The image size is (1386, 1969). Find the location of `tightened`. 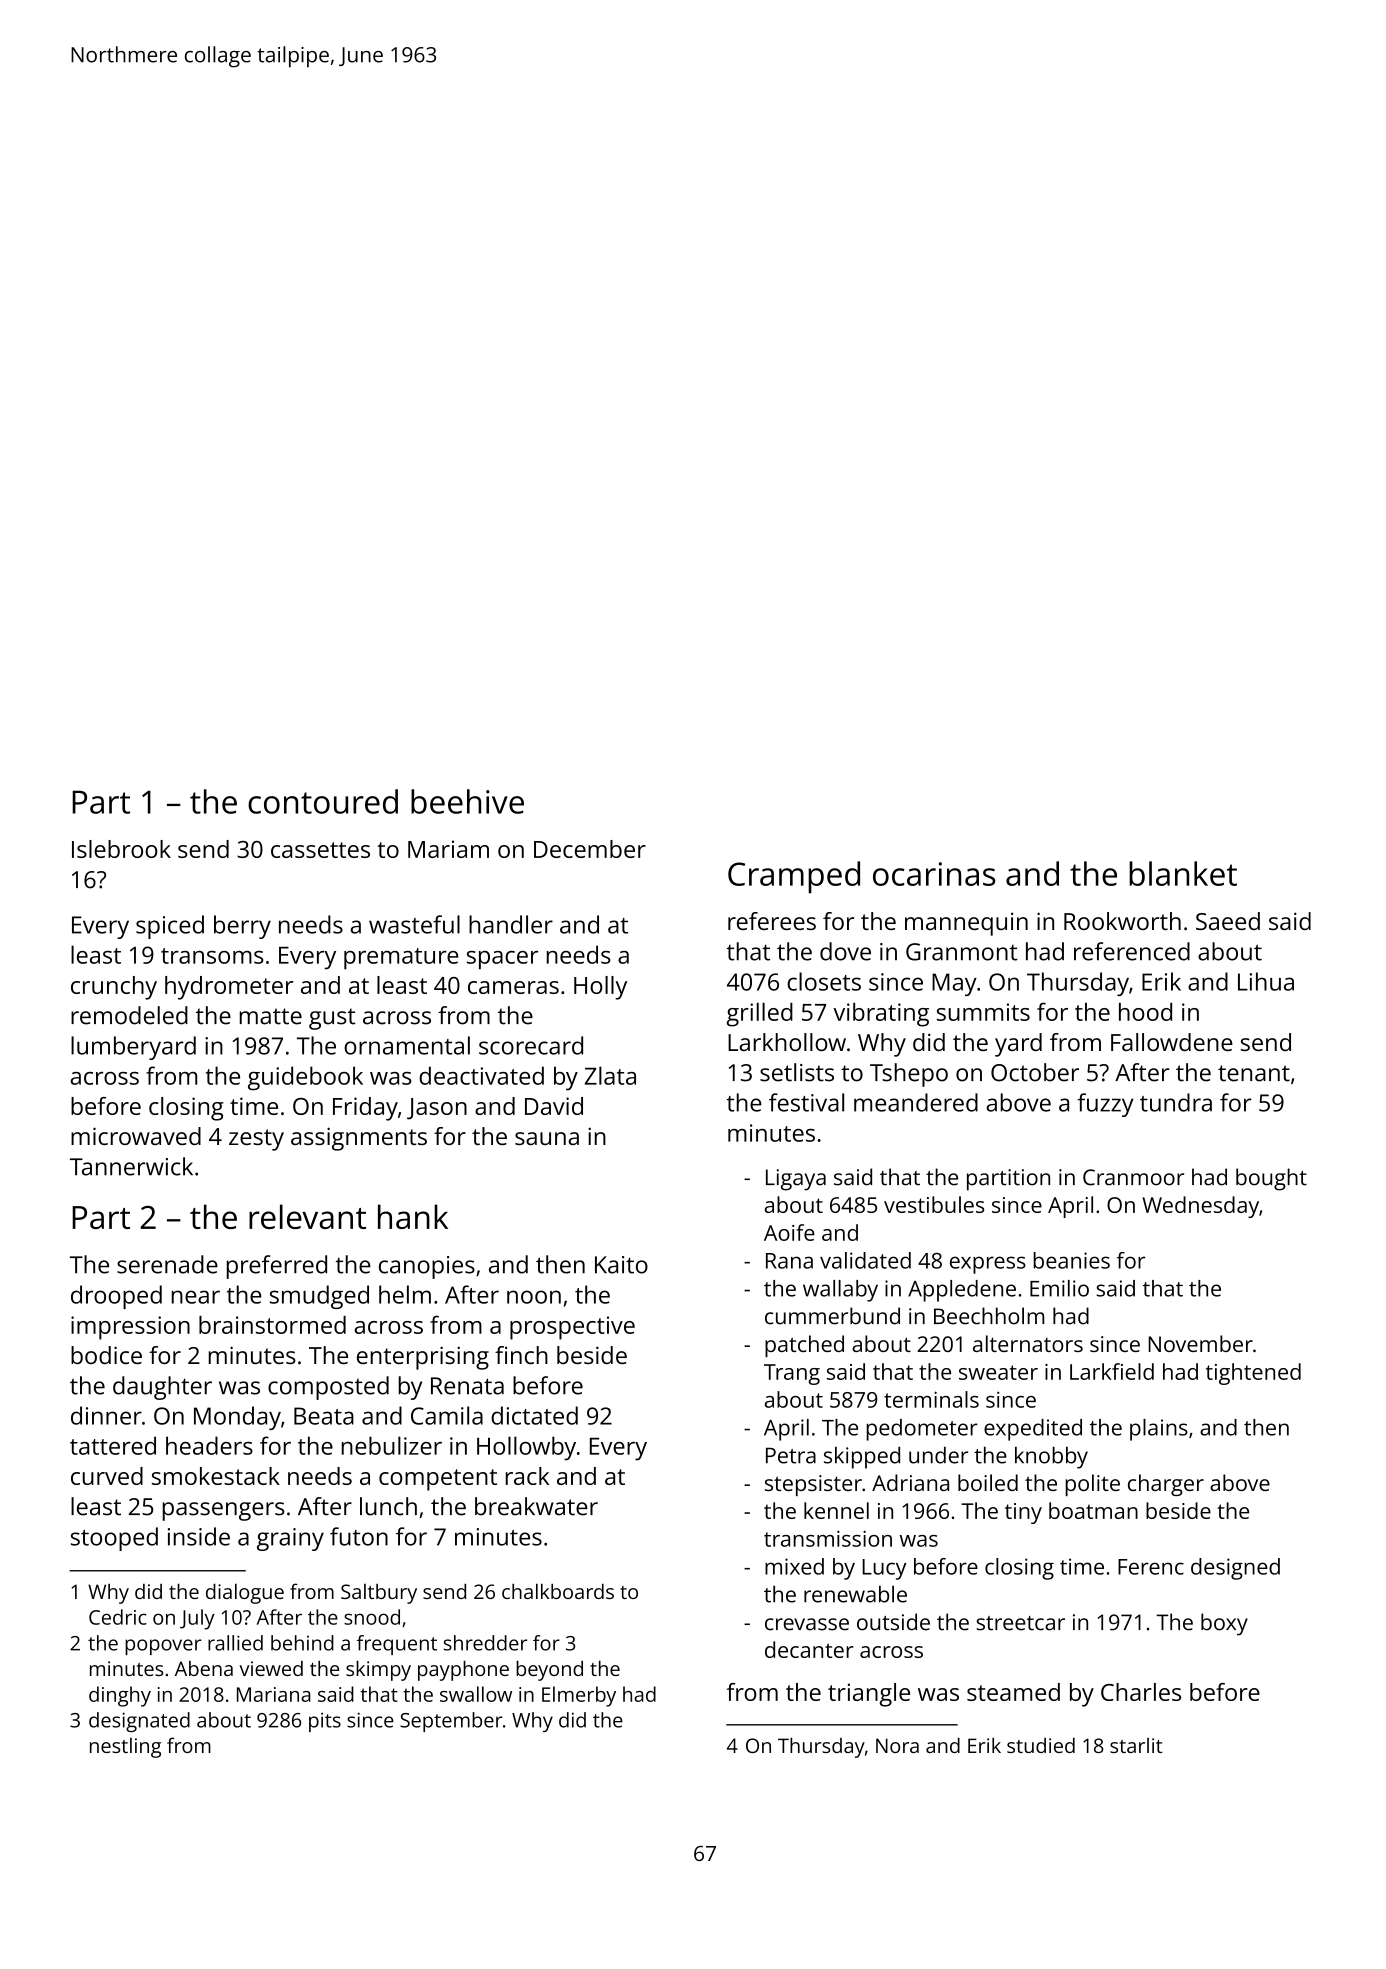

tightened is located at coordinates (1253, 1374).
